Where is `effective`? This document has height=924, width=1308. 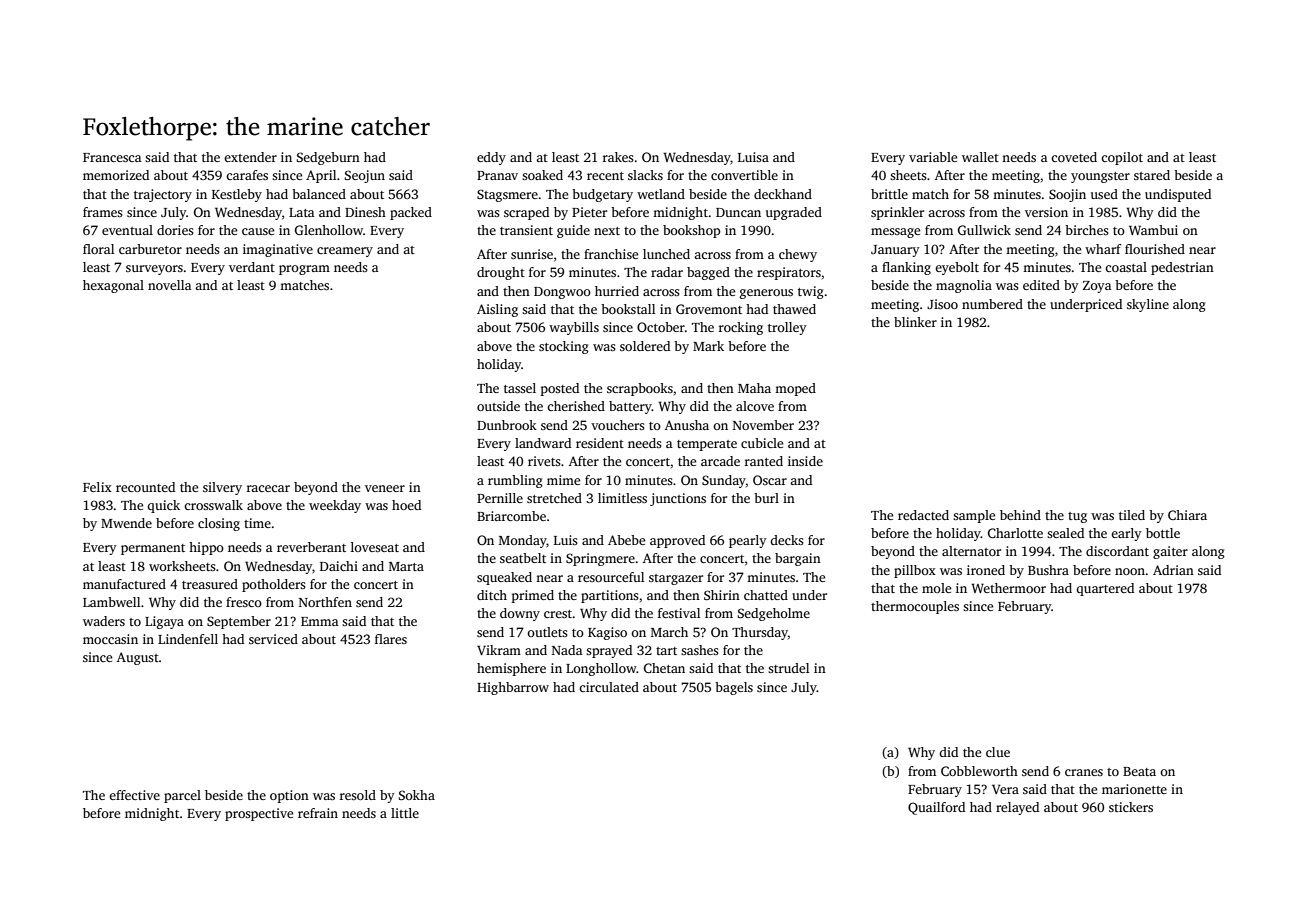
effective is located at coordinates (134, 795).
